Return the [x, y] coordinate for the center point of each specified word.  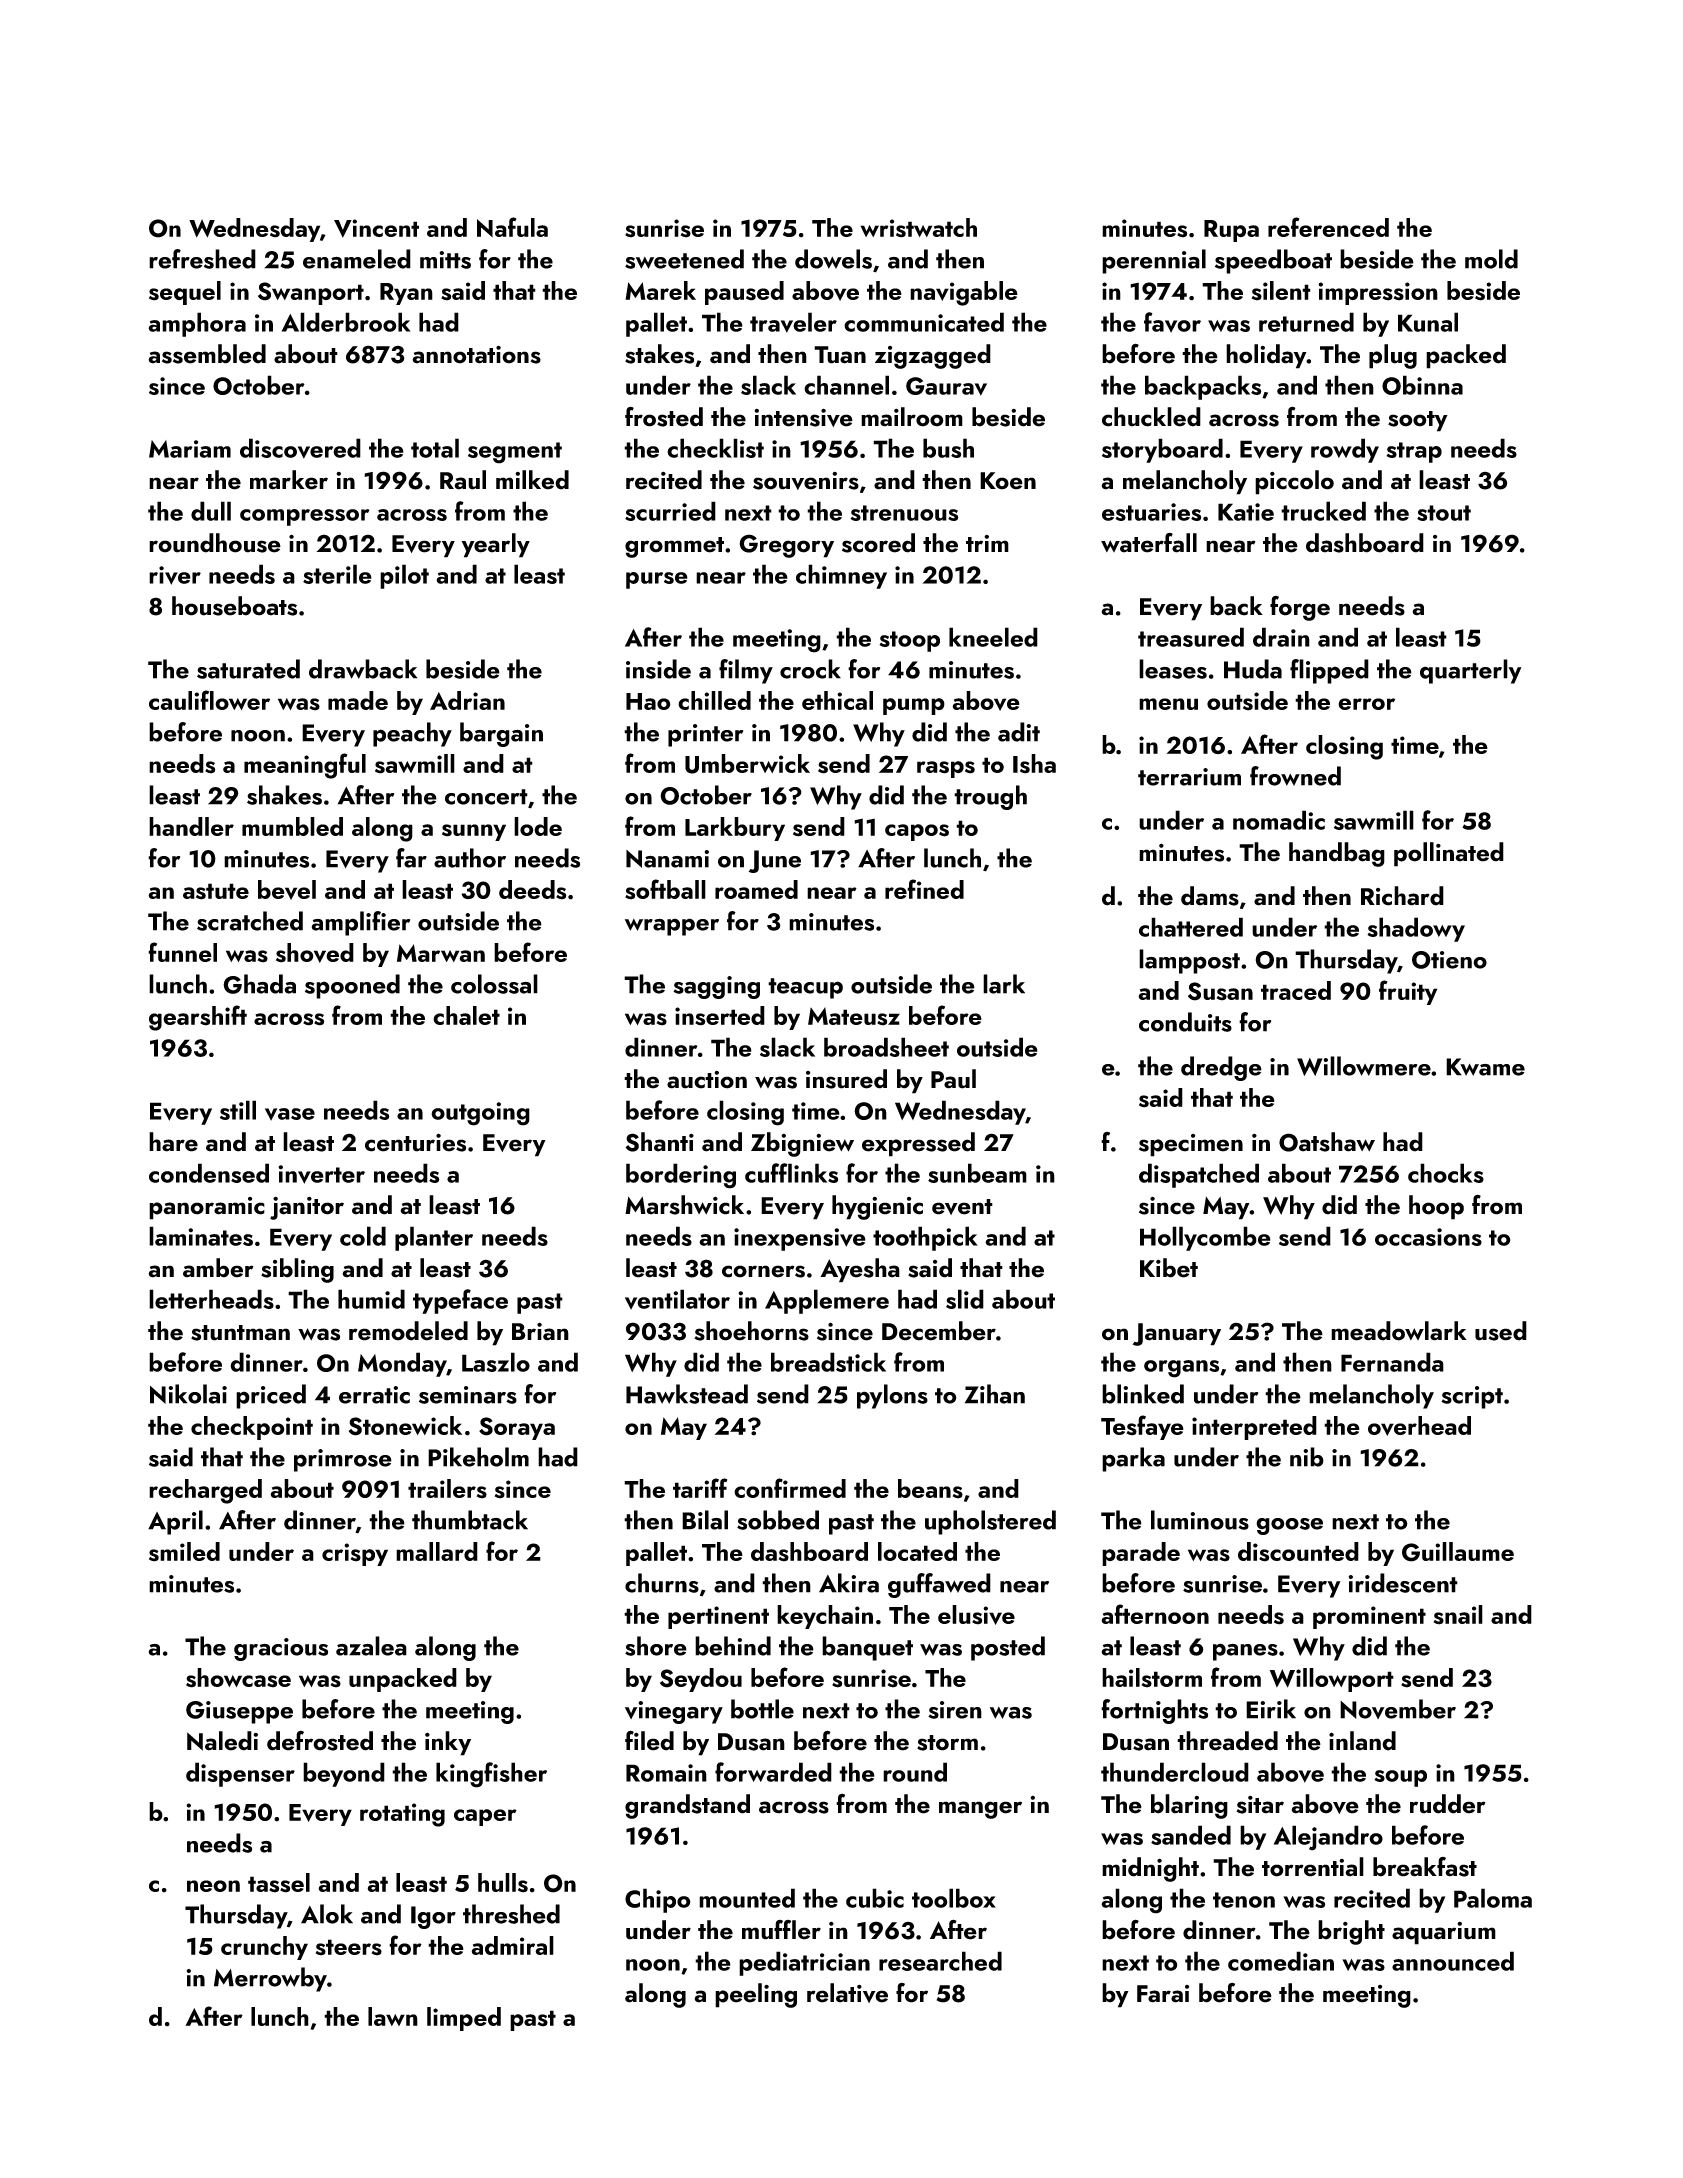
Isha [1034, 764]
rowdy [1345, 450]
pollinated [1449, 854]
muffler [781, 1930]
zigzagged [933, 356]
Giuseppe [239, 1712]
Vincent [376, 228]
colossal [494, 984]
